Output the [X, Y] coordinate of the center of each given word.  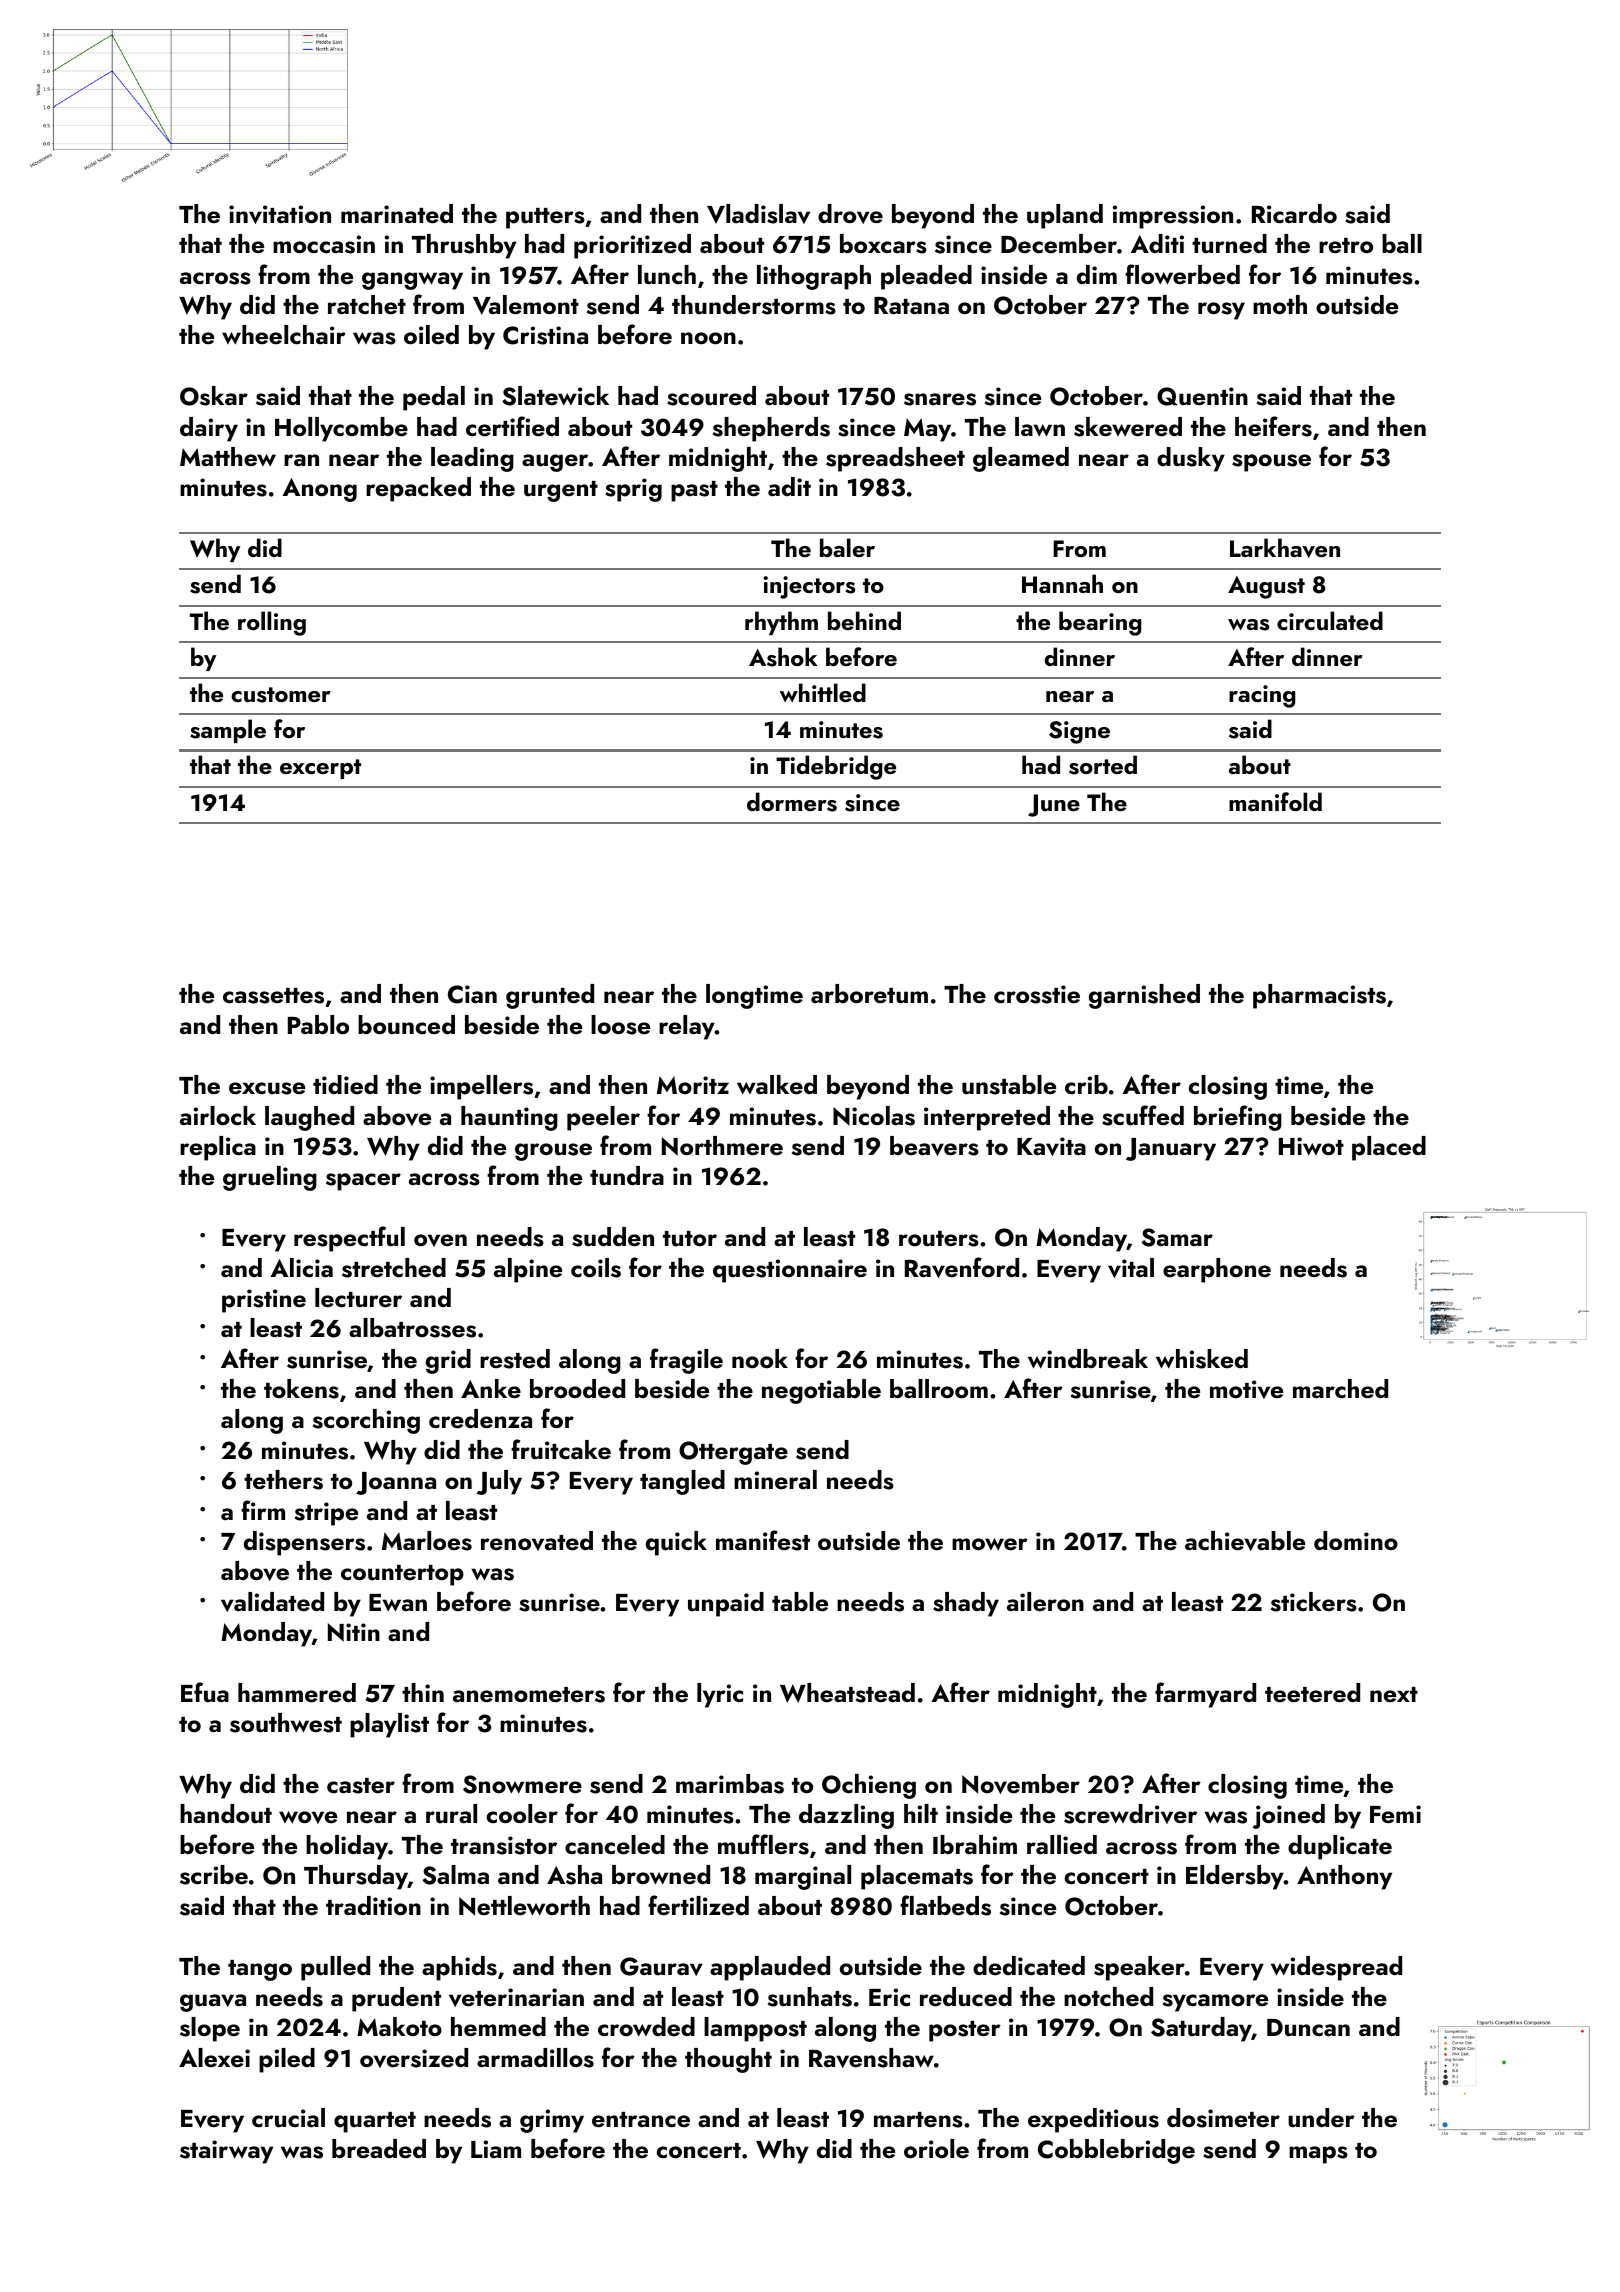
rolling [272, 623]
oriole [936, 2148]
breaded [379, 2148]
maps [1318, 2155]
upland [1065, 216]
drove [850, 214]
